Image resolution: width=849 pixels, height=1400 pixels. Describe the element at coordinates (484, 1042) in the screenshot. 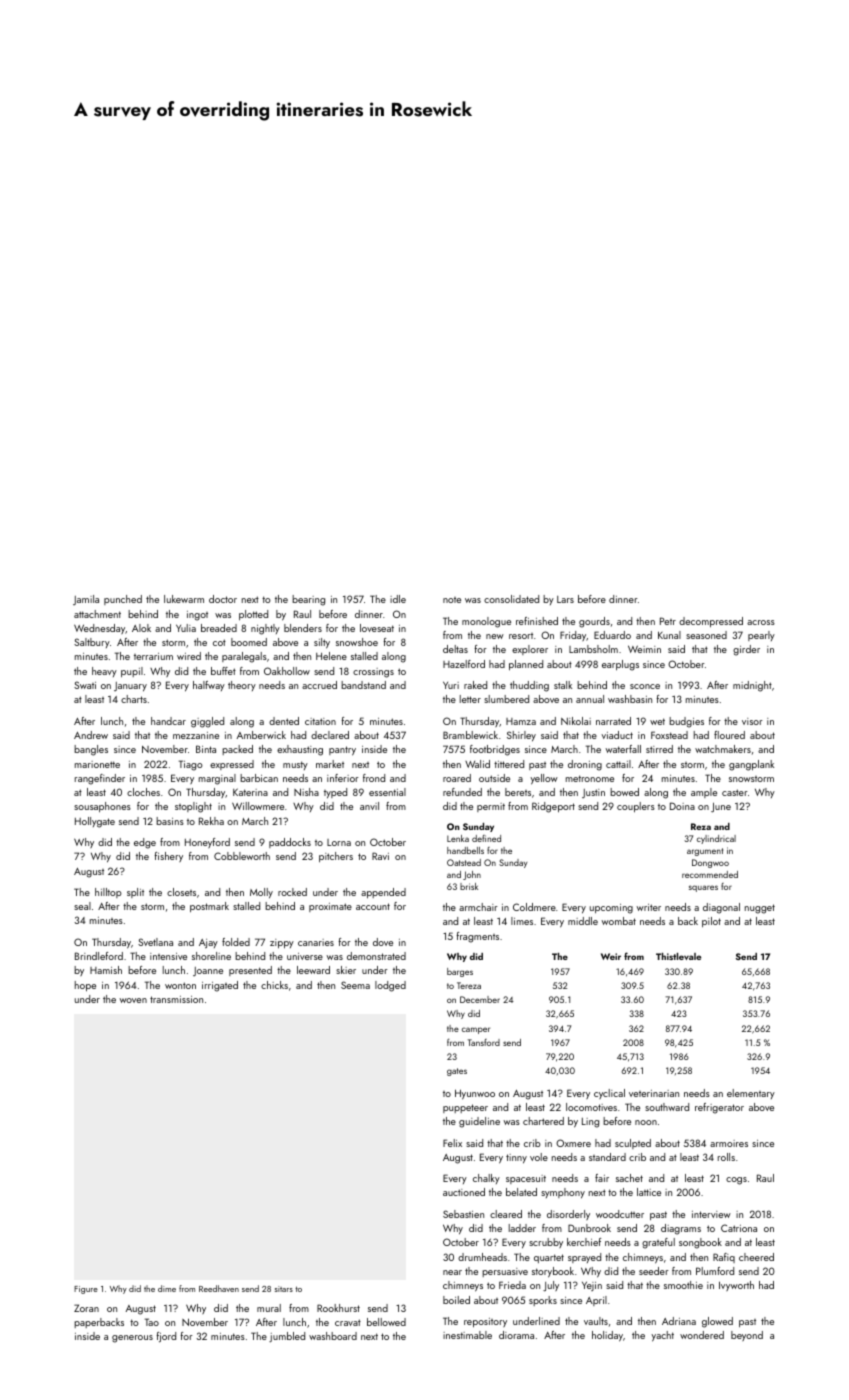

I see `Tansford` at that location.
